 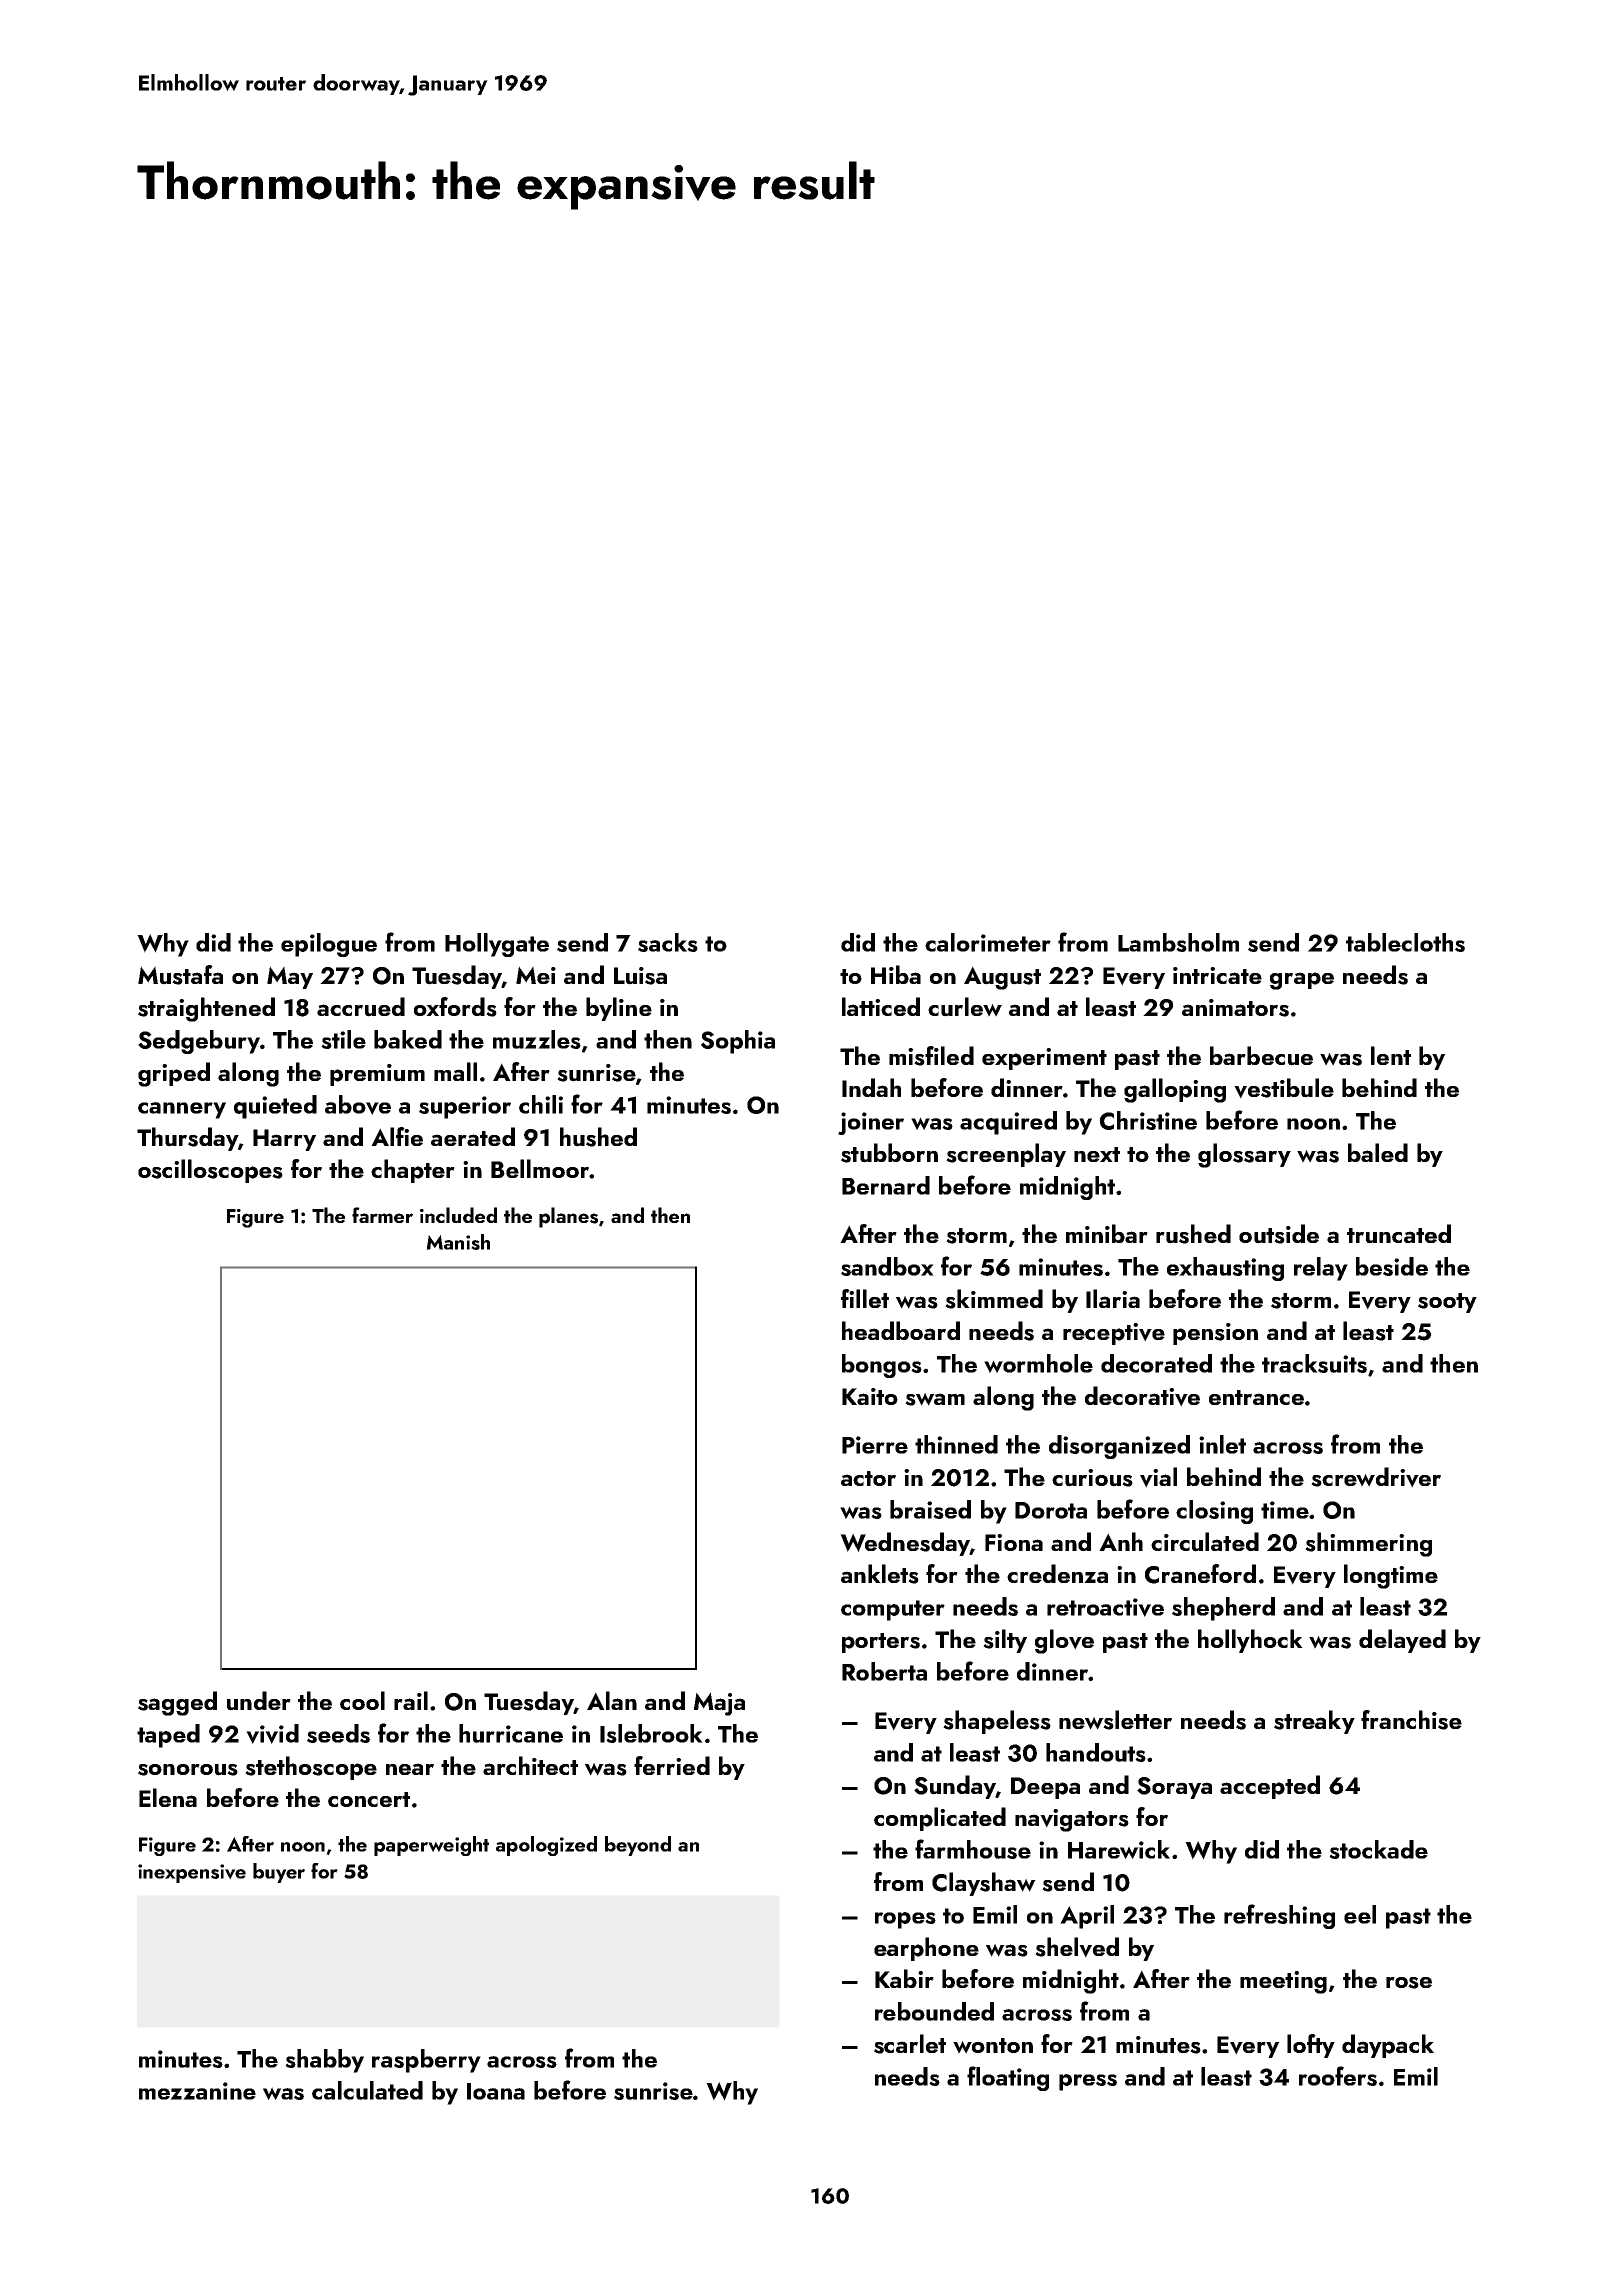 What do you see at coordinates (1217, 975) in the screenshot?
I see `intricate` at bounding box center [1217, 975].
